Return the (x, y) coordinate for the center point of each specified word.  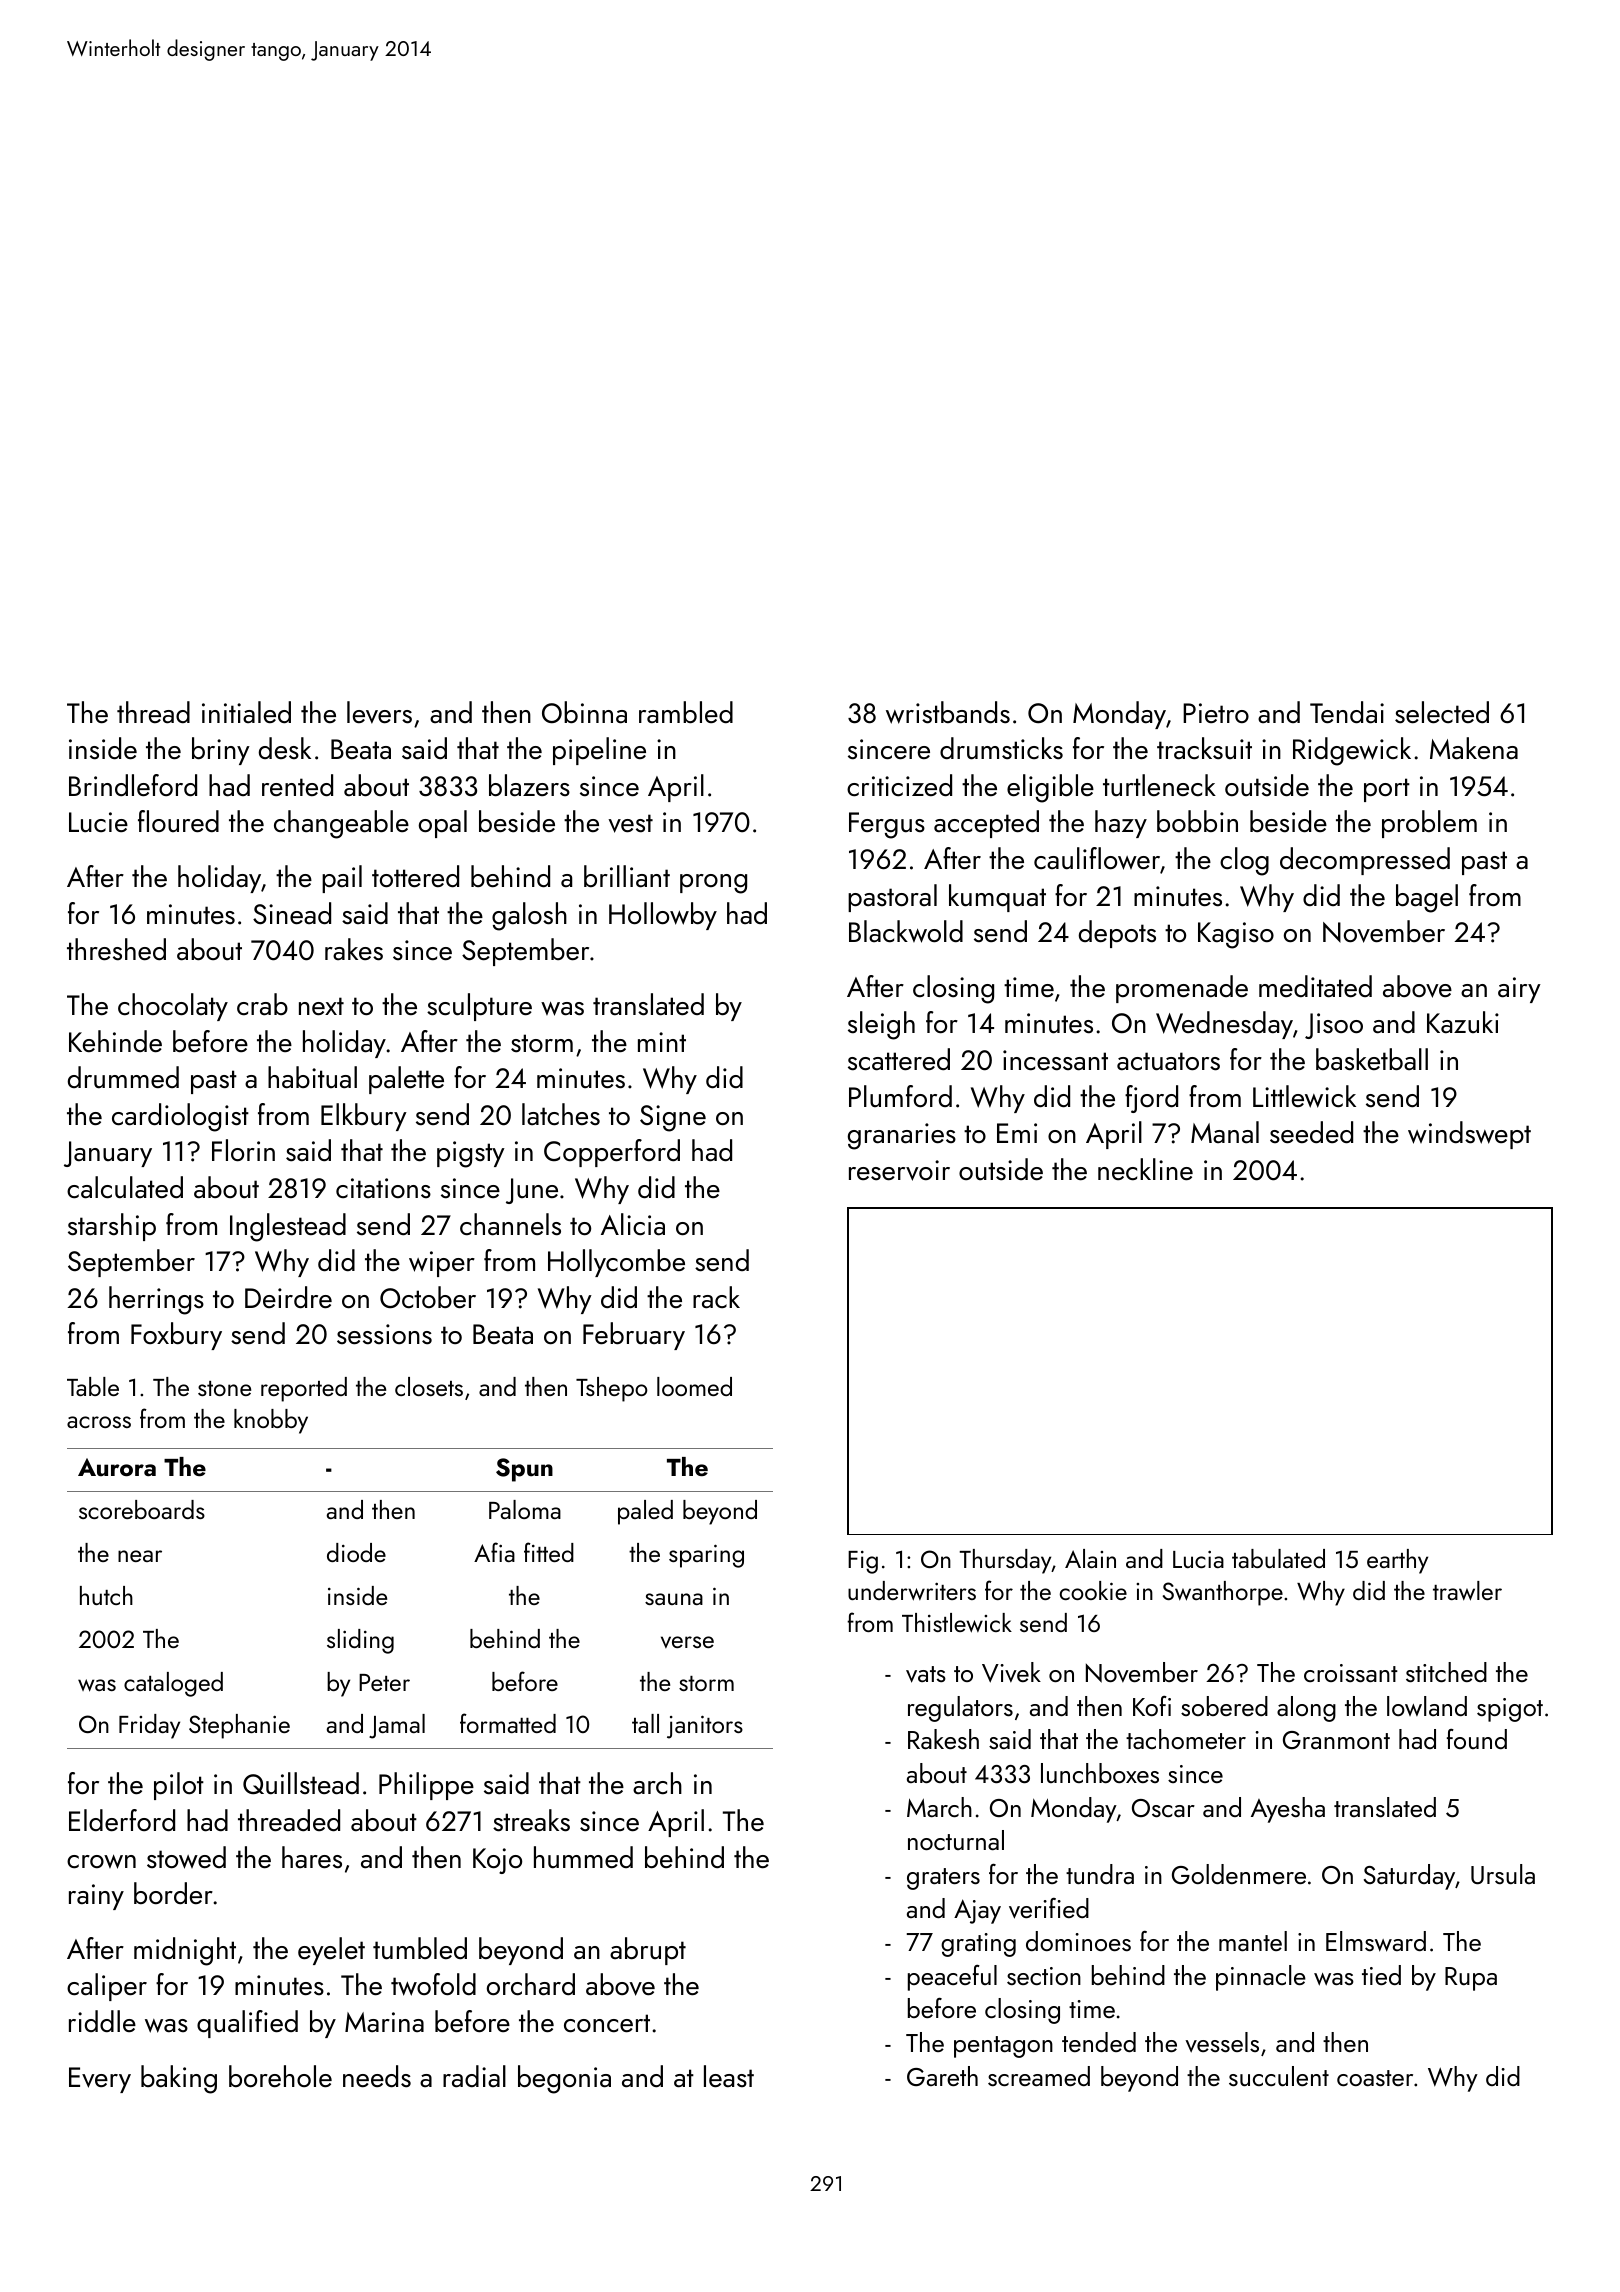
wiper (442, 1264)
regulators (960, 1709)
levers (379, 712)
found (1477, 1739)
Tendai (1347, 712)
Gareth (942, 2076)
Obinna (584, 712)
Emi (1017, 1133)
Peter (384, 1682)
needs (377, 2076)
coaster (1375, 2078)
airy (1519, 990)
